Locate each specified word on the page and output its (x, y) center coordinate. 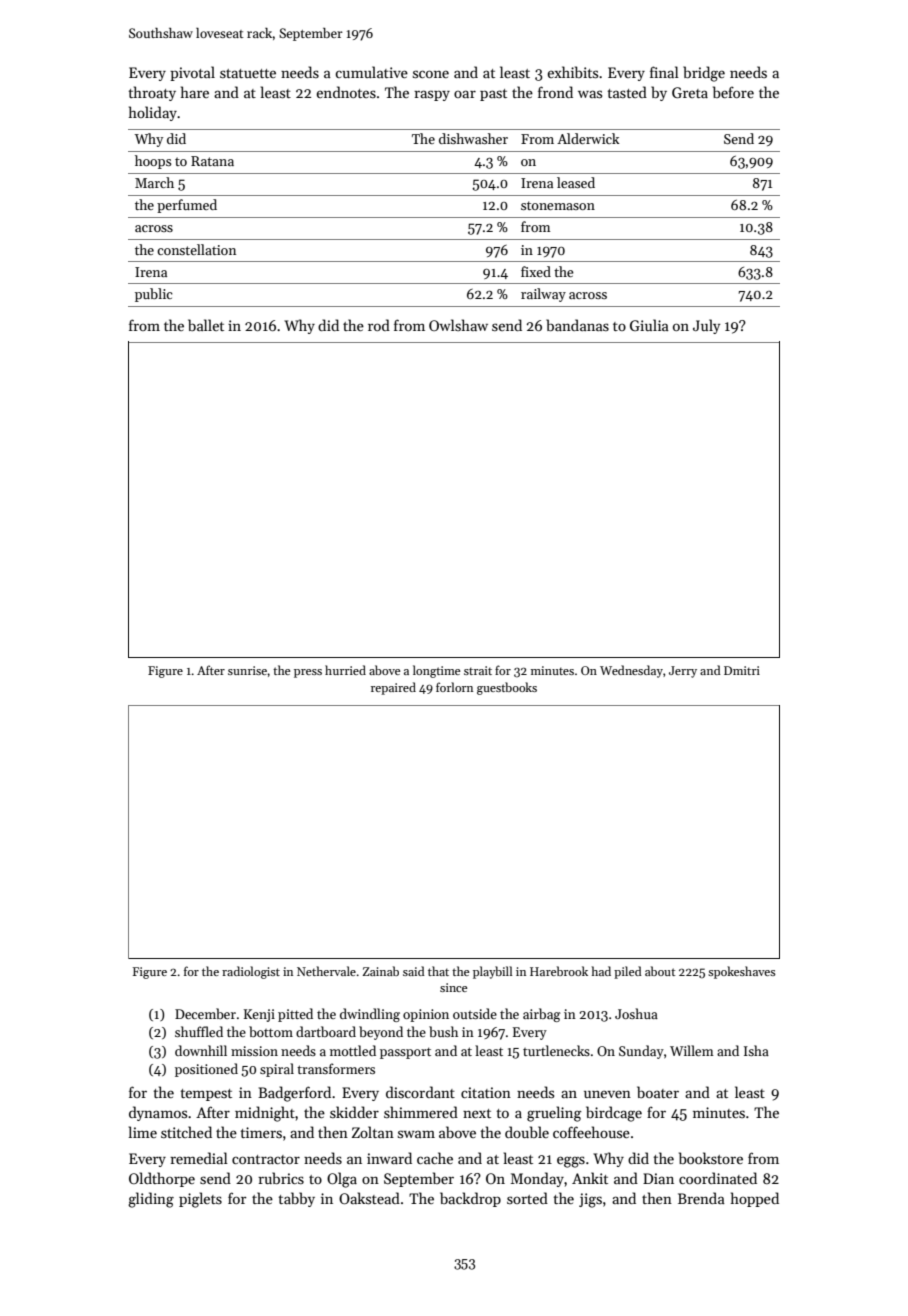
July (706, 326)
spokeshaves (742, 972)
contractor (266, 1159)
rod (379, 325)
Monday (537, 1179)
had (601, 971)
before (733, 92)
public (154, 295)
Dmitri (742, 670)
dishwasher (473, 138)
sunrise (247, 670)
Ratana (212, 161)
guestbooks (507, 688)
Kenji (259, 1015)
